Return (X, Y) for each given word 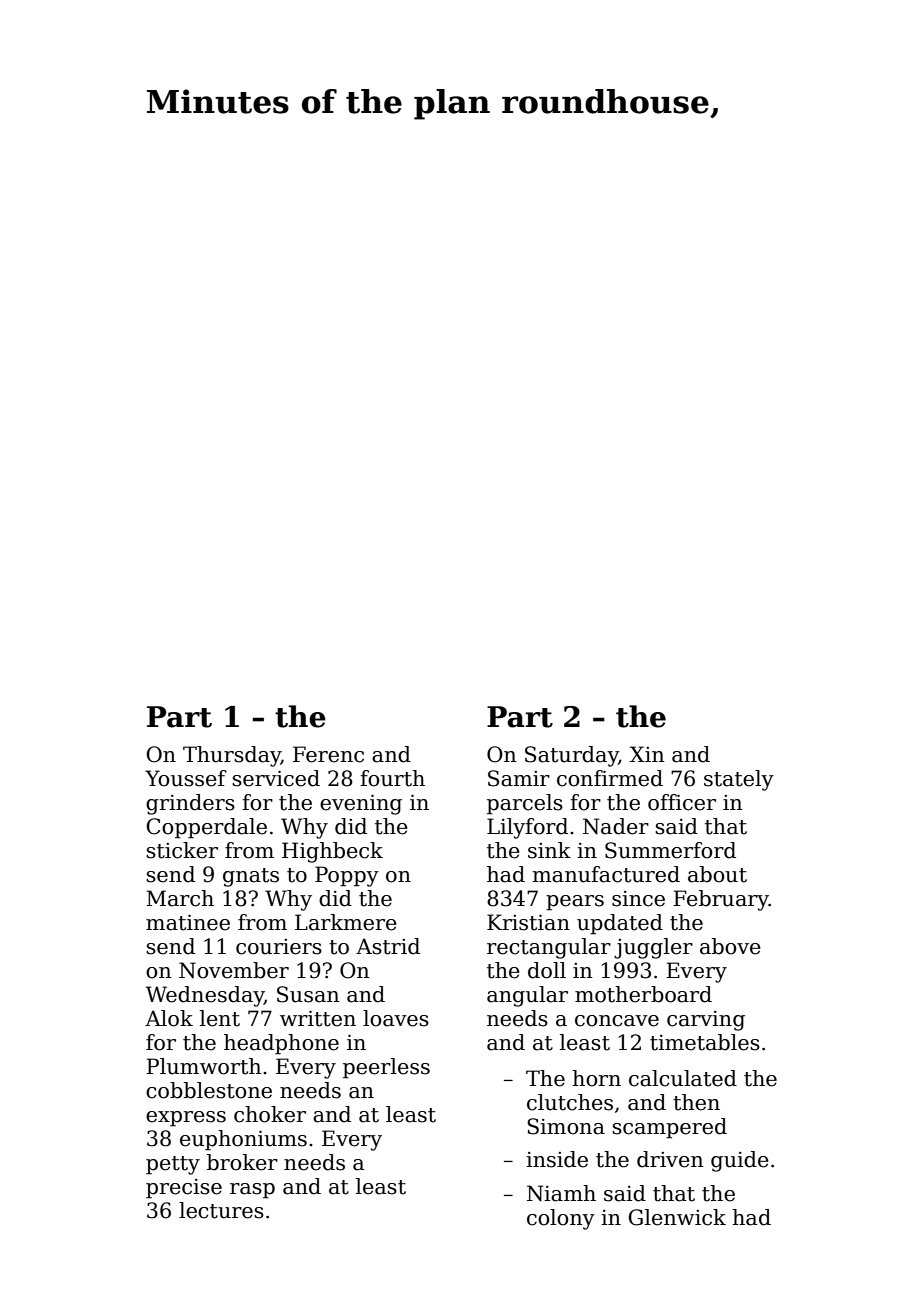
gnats (251, 877)
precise (184, 1189)
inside (557, 1159)
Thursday (232, 756)
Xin (647, 754)
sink (549, 850)
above (730, 946)
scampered (669, 1128)
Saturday (571, 756)
